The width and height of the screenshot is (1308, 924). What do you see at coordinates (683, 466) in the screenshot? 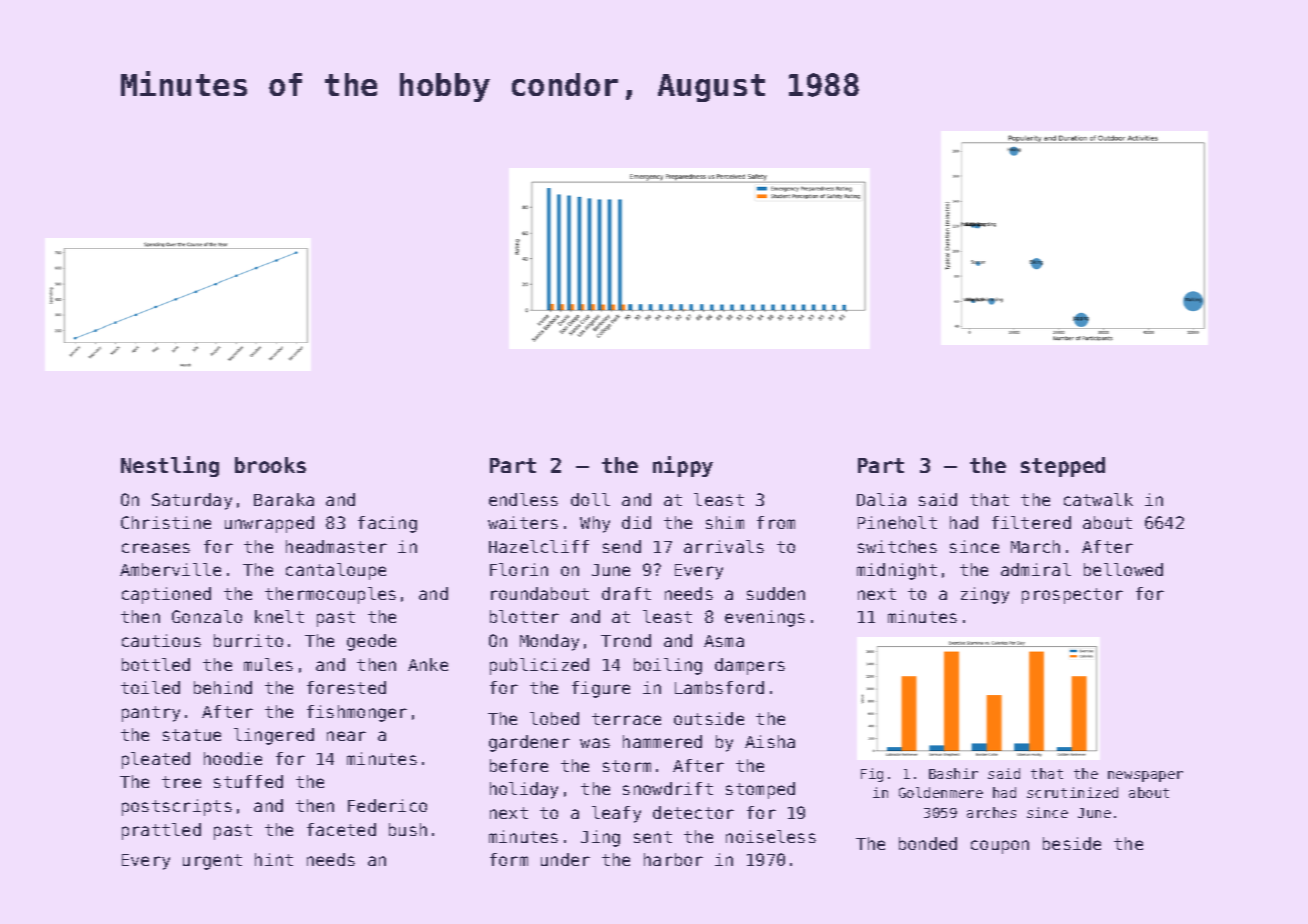
I see `nippy` at bounding box center [683, 466].
